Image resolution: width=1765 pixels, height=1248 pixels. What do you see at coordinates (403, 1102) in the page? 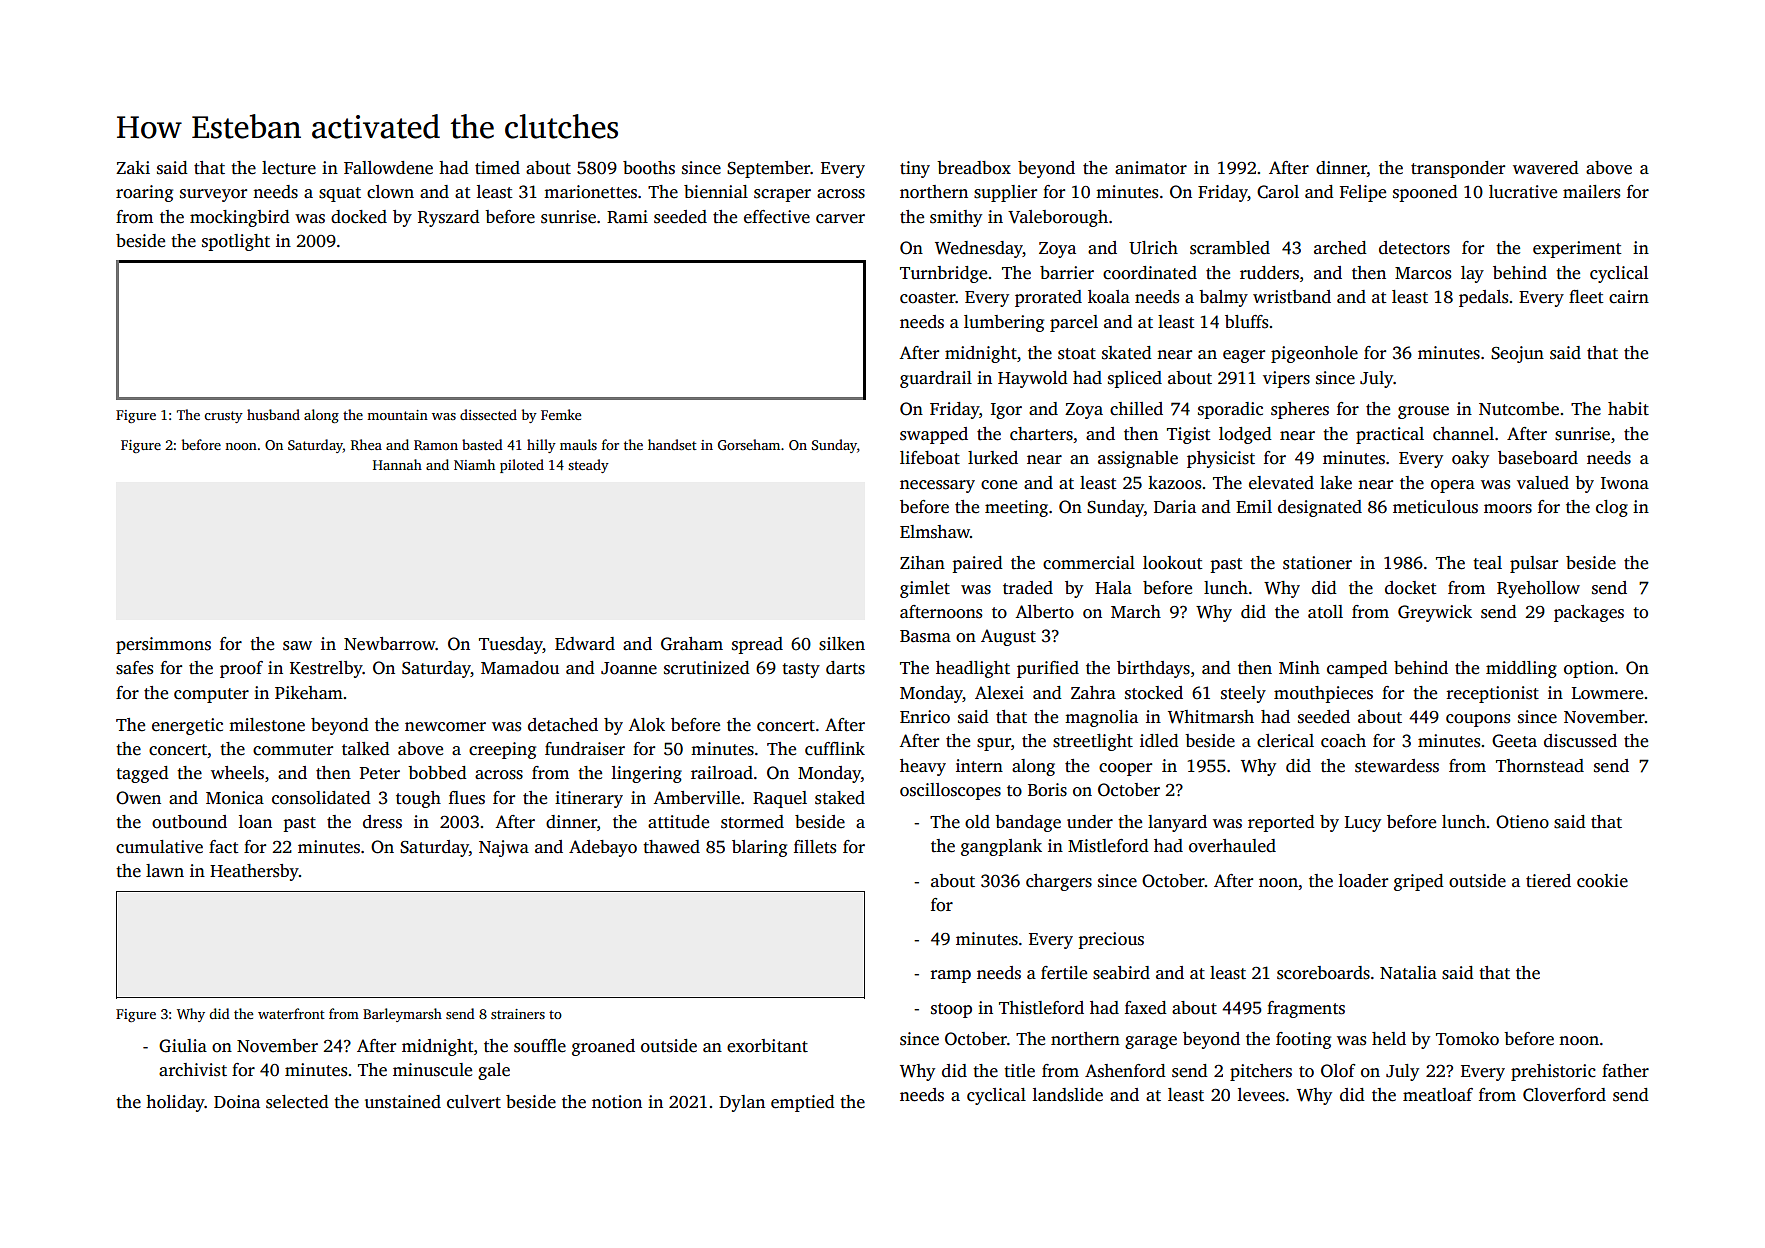
I see `unstained` at bounding box center [403, 1102].
